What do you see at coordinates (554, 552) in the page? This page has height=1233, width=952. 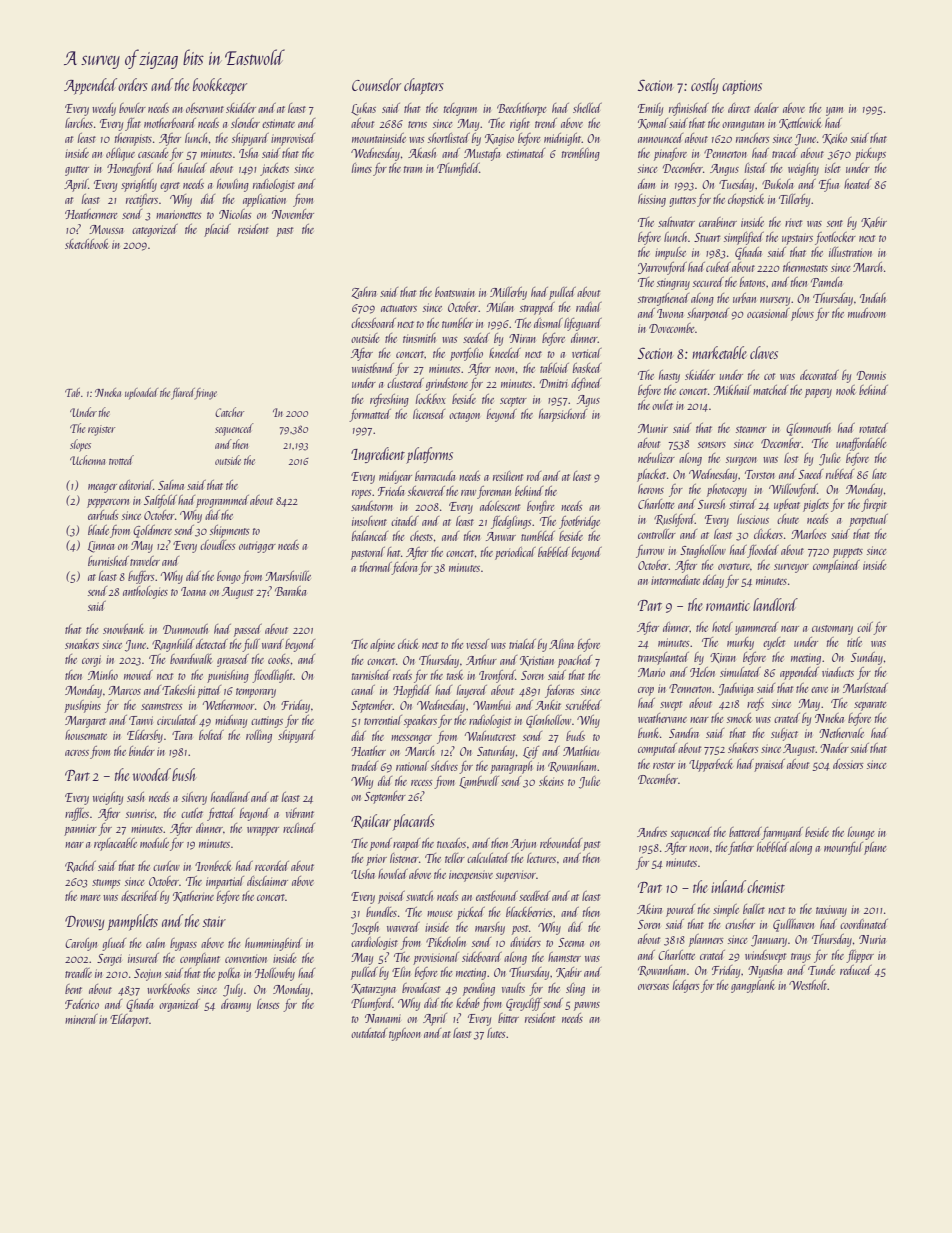 I see `babbled` at bounding box center [554, 552].
